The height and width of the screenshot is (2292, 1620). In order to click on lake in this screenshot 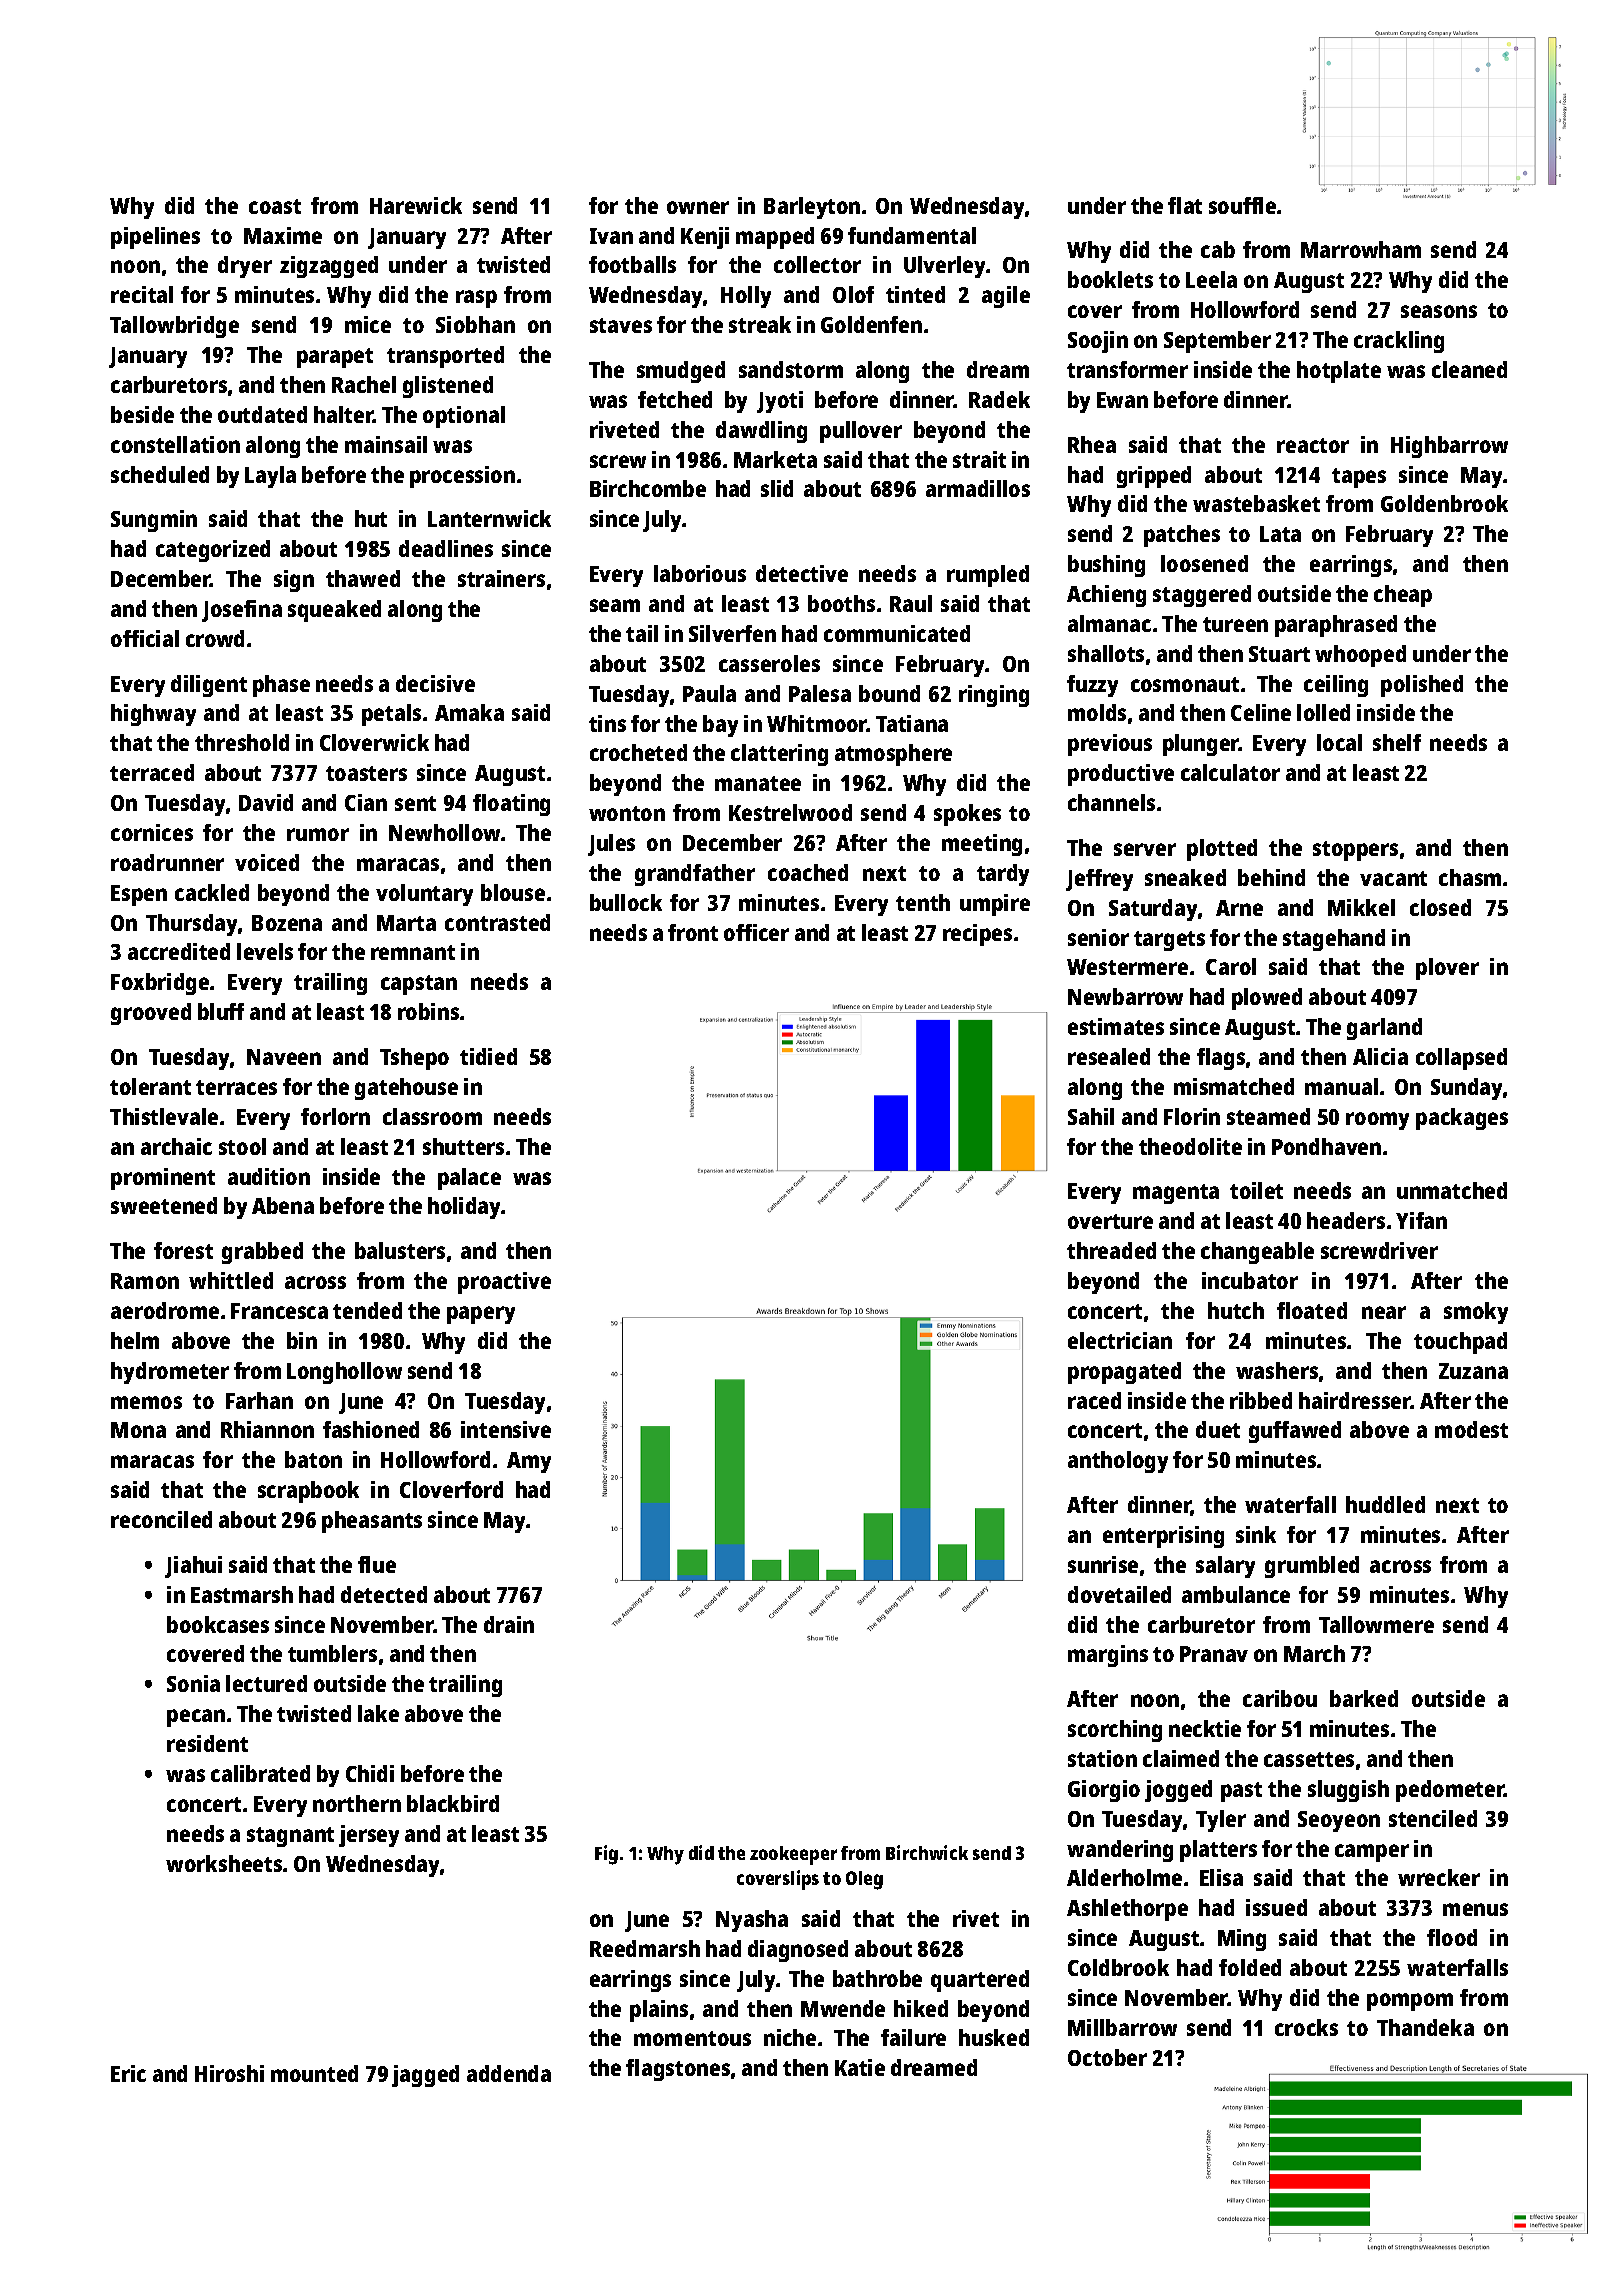, I will do `click(378, 1713)`.
